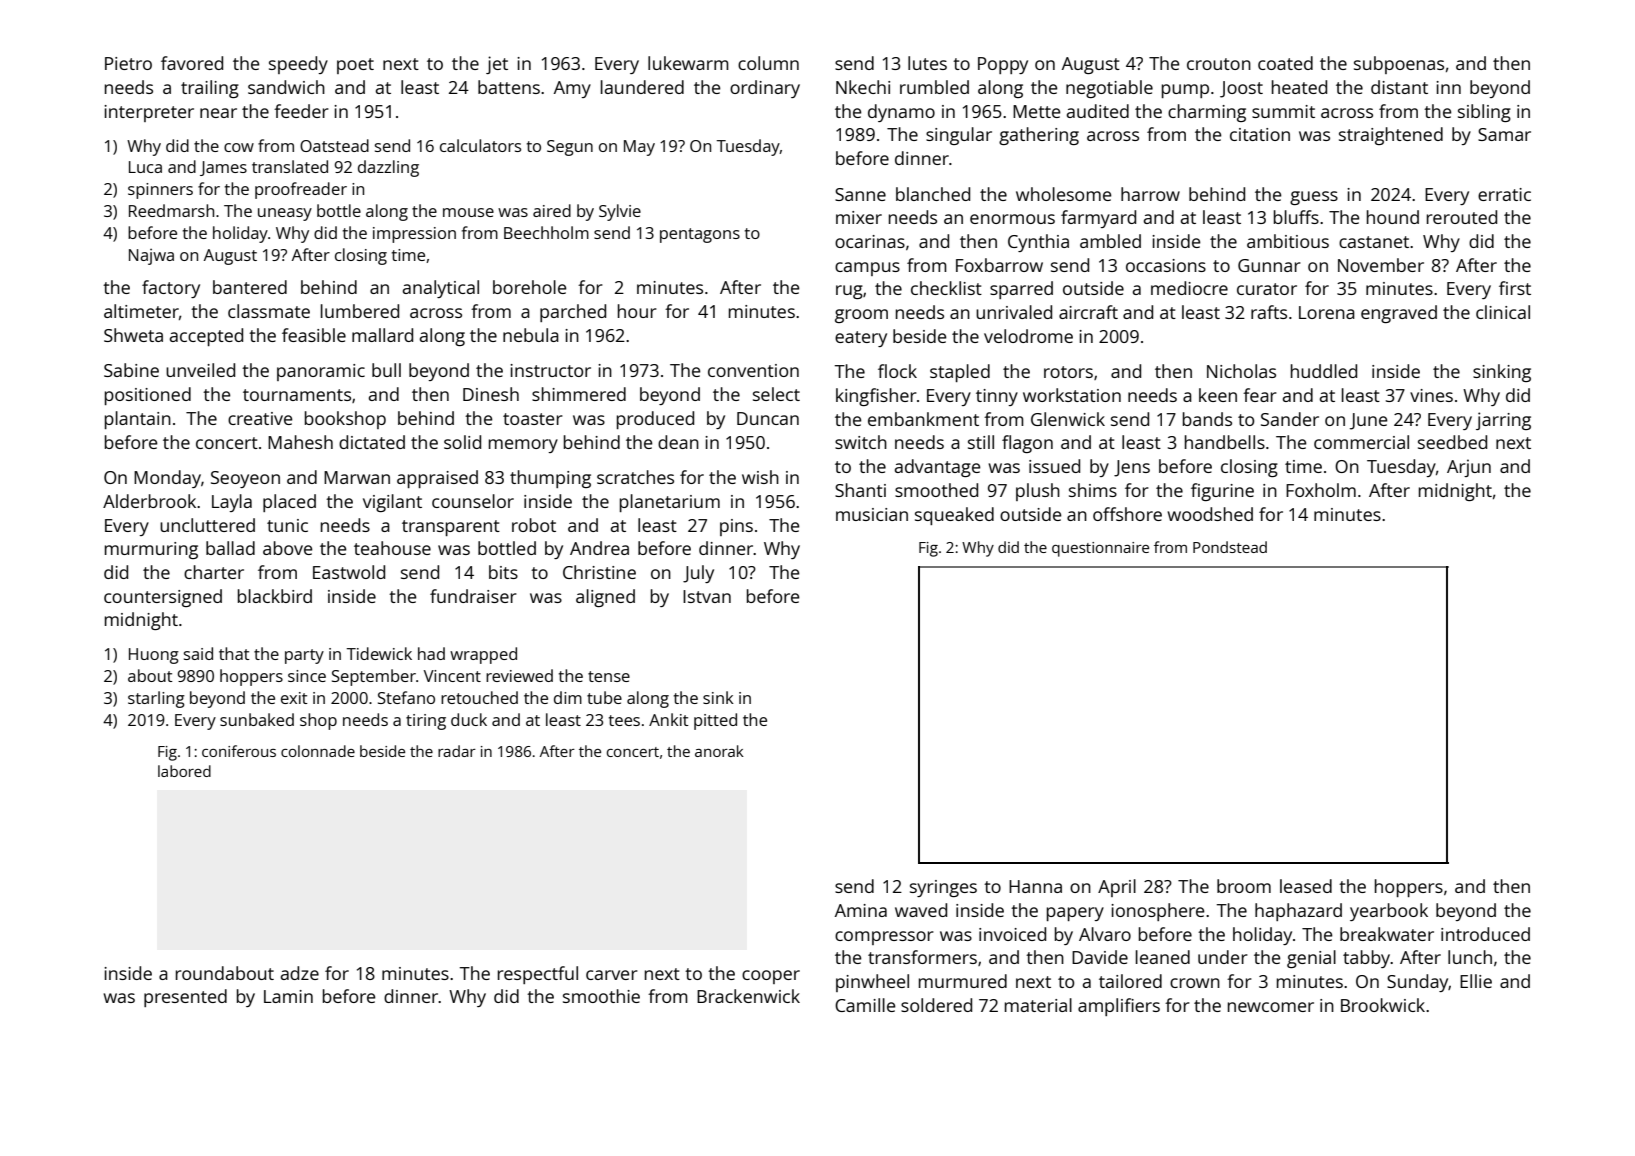 This screenshot has width=1635, height=1156. What do you see at coordinates (298, 65) in the screenshot?
I see `speedy` at bounding box center [298, 65].
